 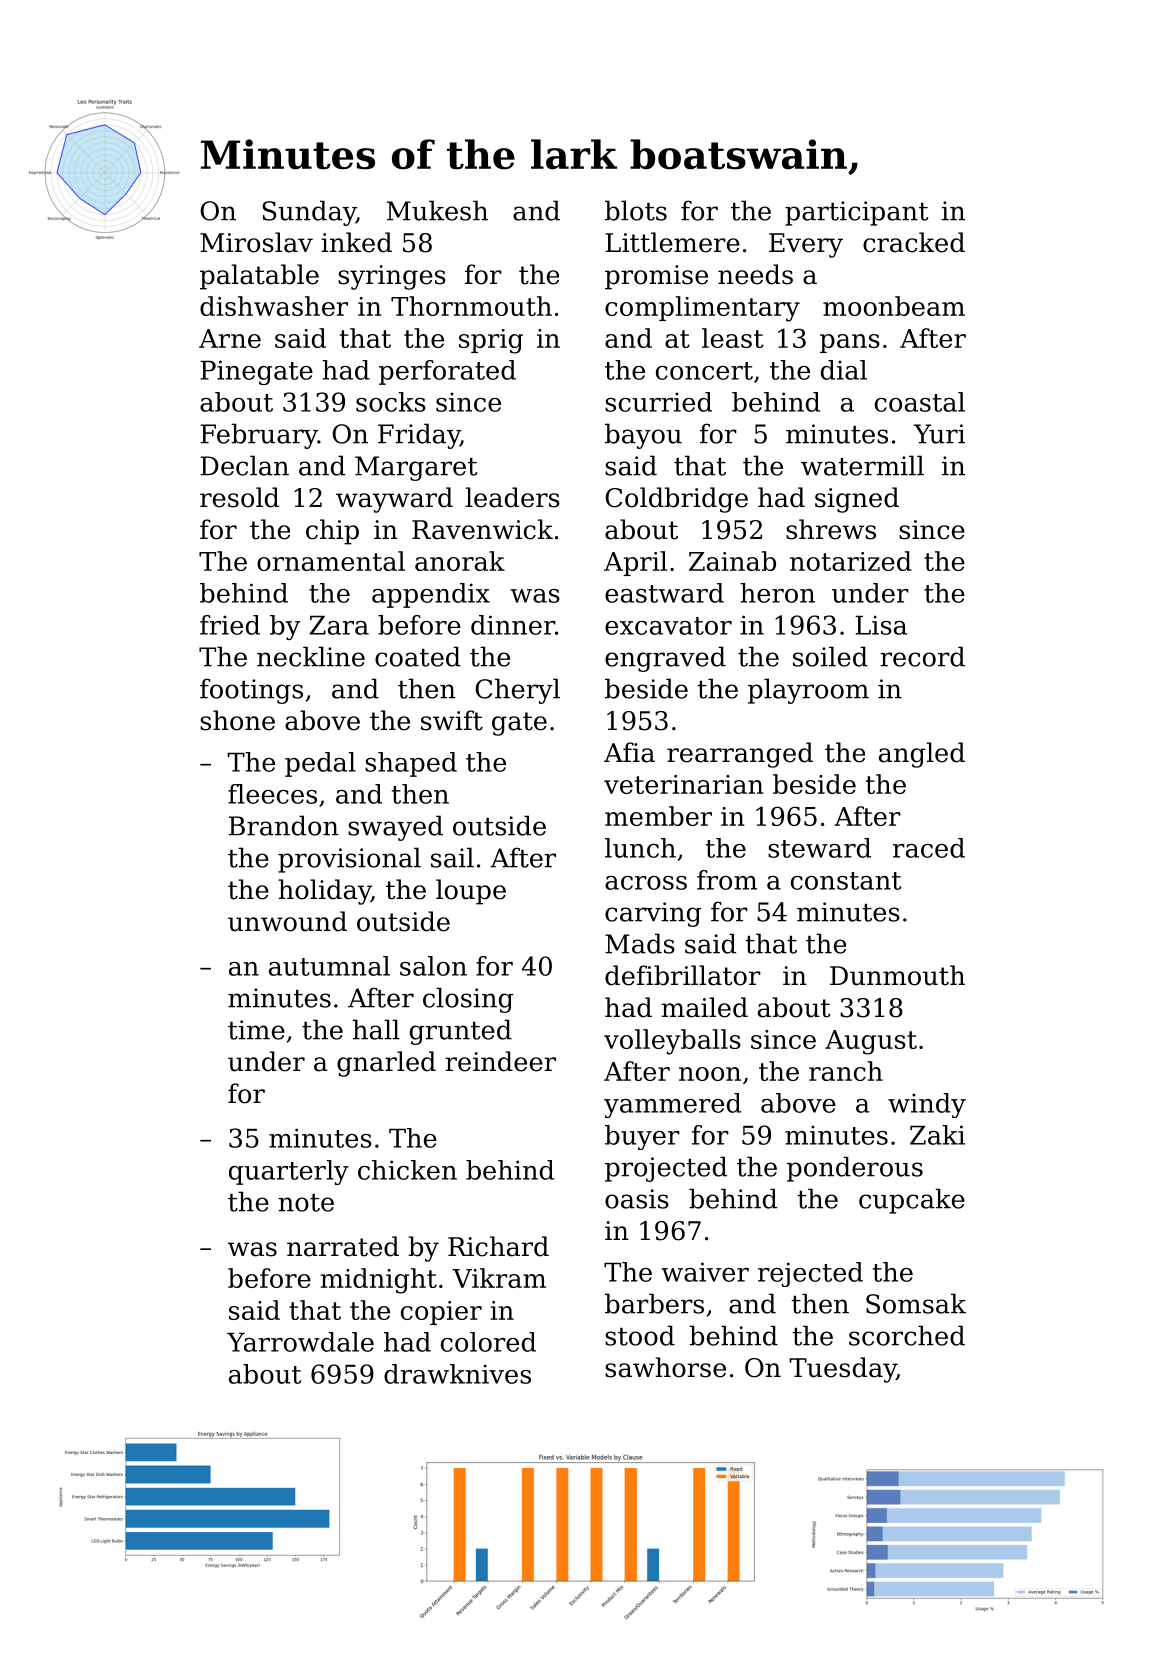 I want to click on blots, so click(x=636, y=210).
